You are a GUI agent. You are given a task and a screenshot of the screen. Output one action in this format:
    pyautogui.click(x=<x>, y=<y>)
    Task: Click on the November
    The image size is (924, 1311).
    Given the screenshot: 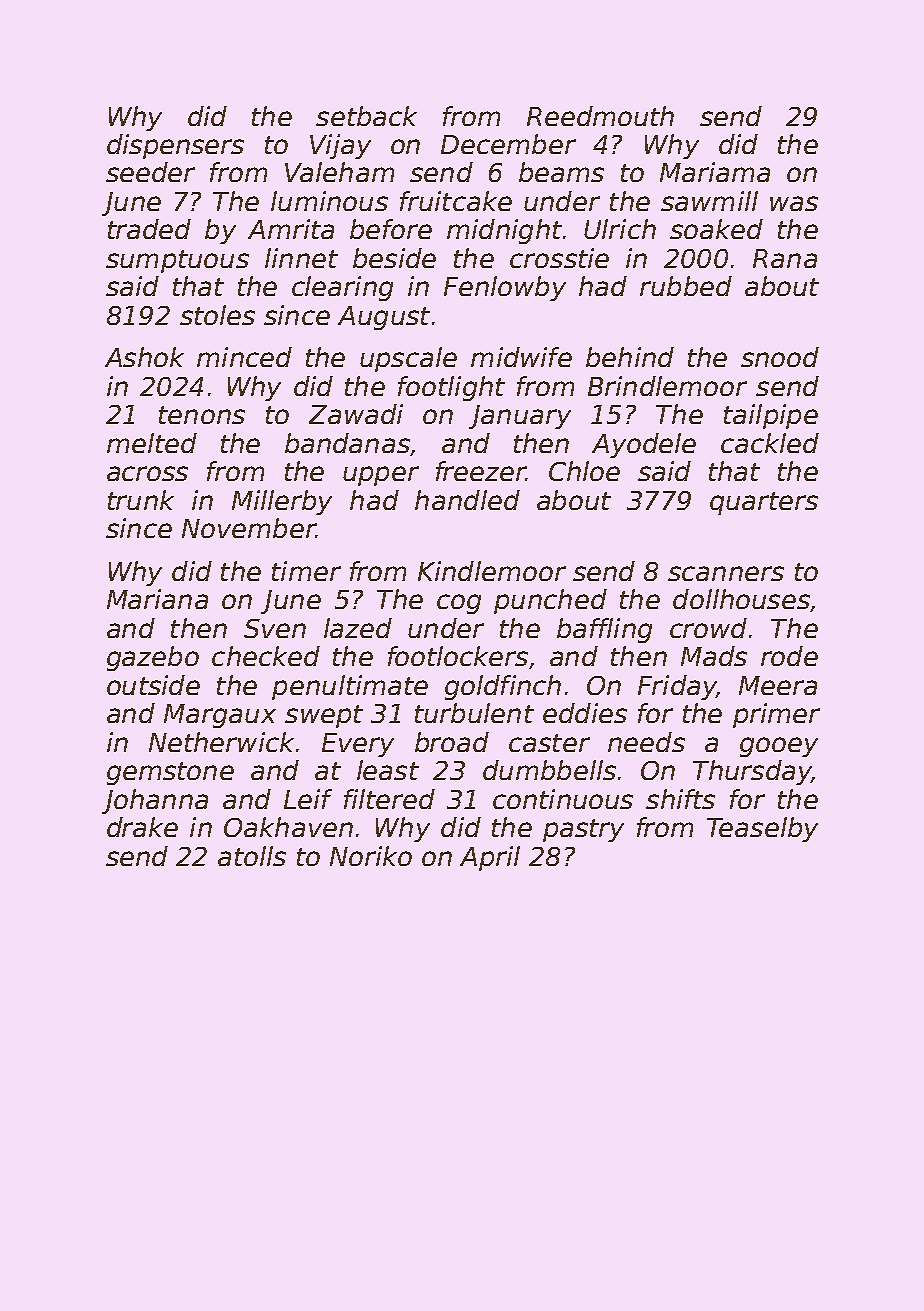 What is the action you would take?
    pyautogui.click(x=249, y=528)
